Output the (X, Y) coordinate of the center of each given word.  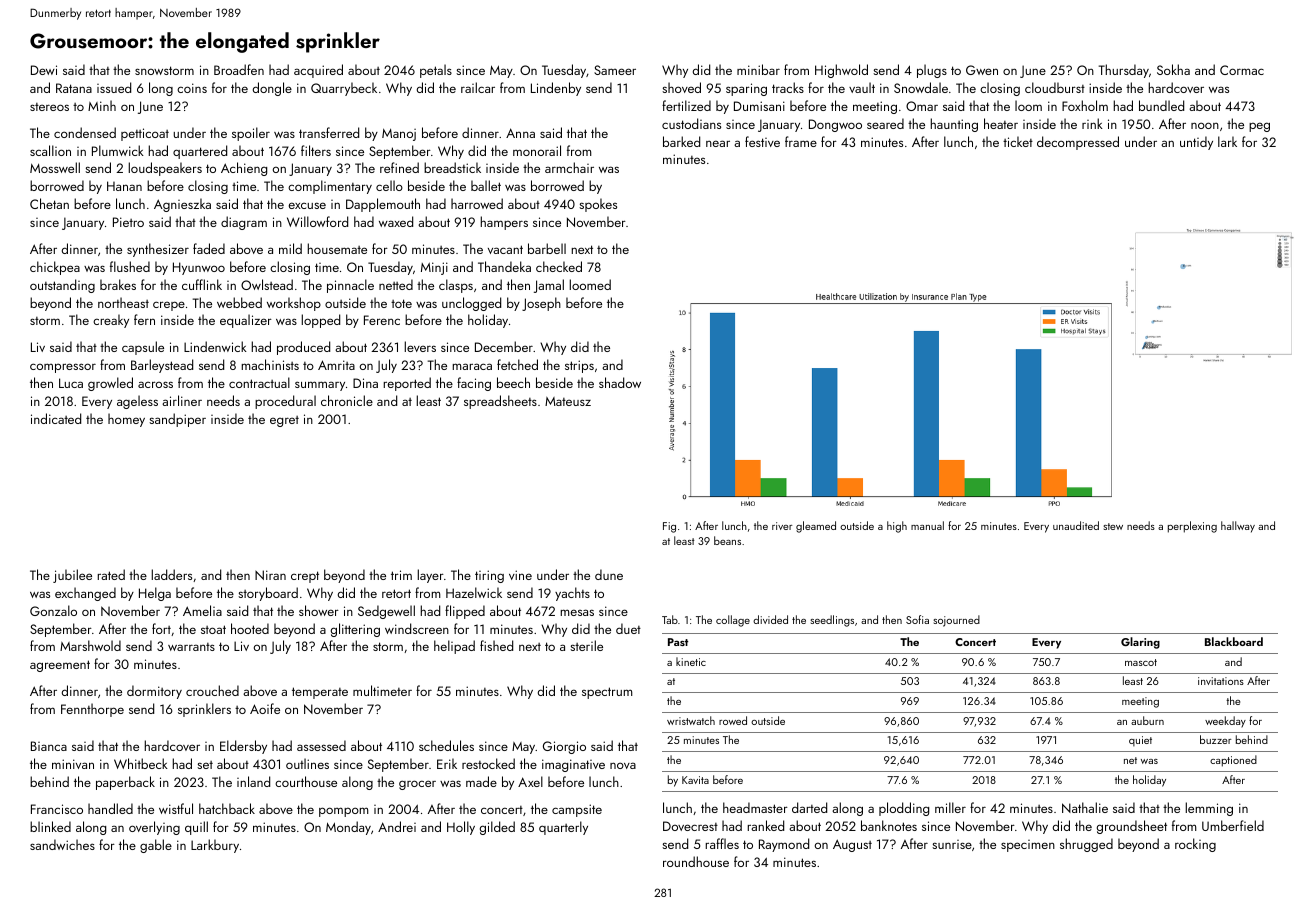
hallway (1238, 527)
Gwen (982, 70)
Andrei (397, 826)
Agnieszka (182, 205)
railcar (478, 87)
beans (727, 540)
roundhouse (696, 861)
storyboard (268, 594)
